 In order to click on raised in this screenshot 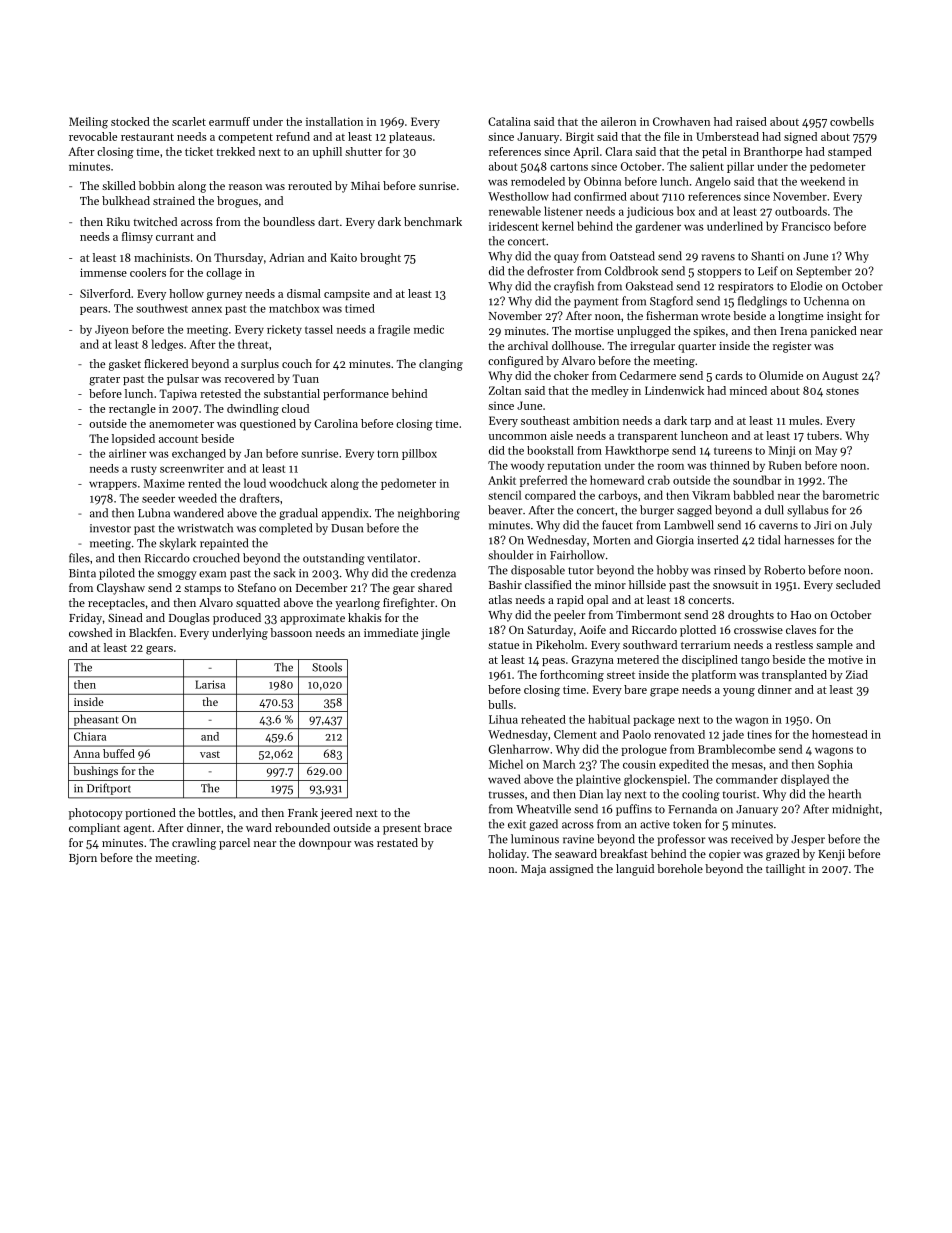, I will do `click(751, 121)`.
